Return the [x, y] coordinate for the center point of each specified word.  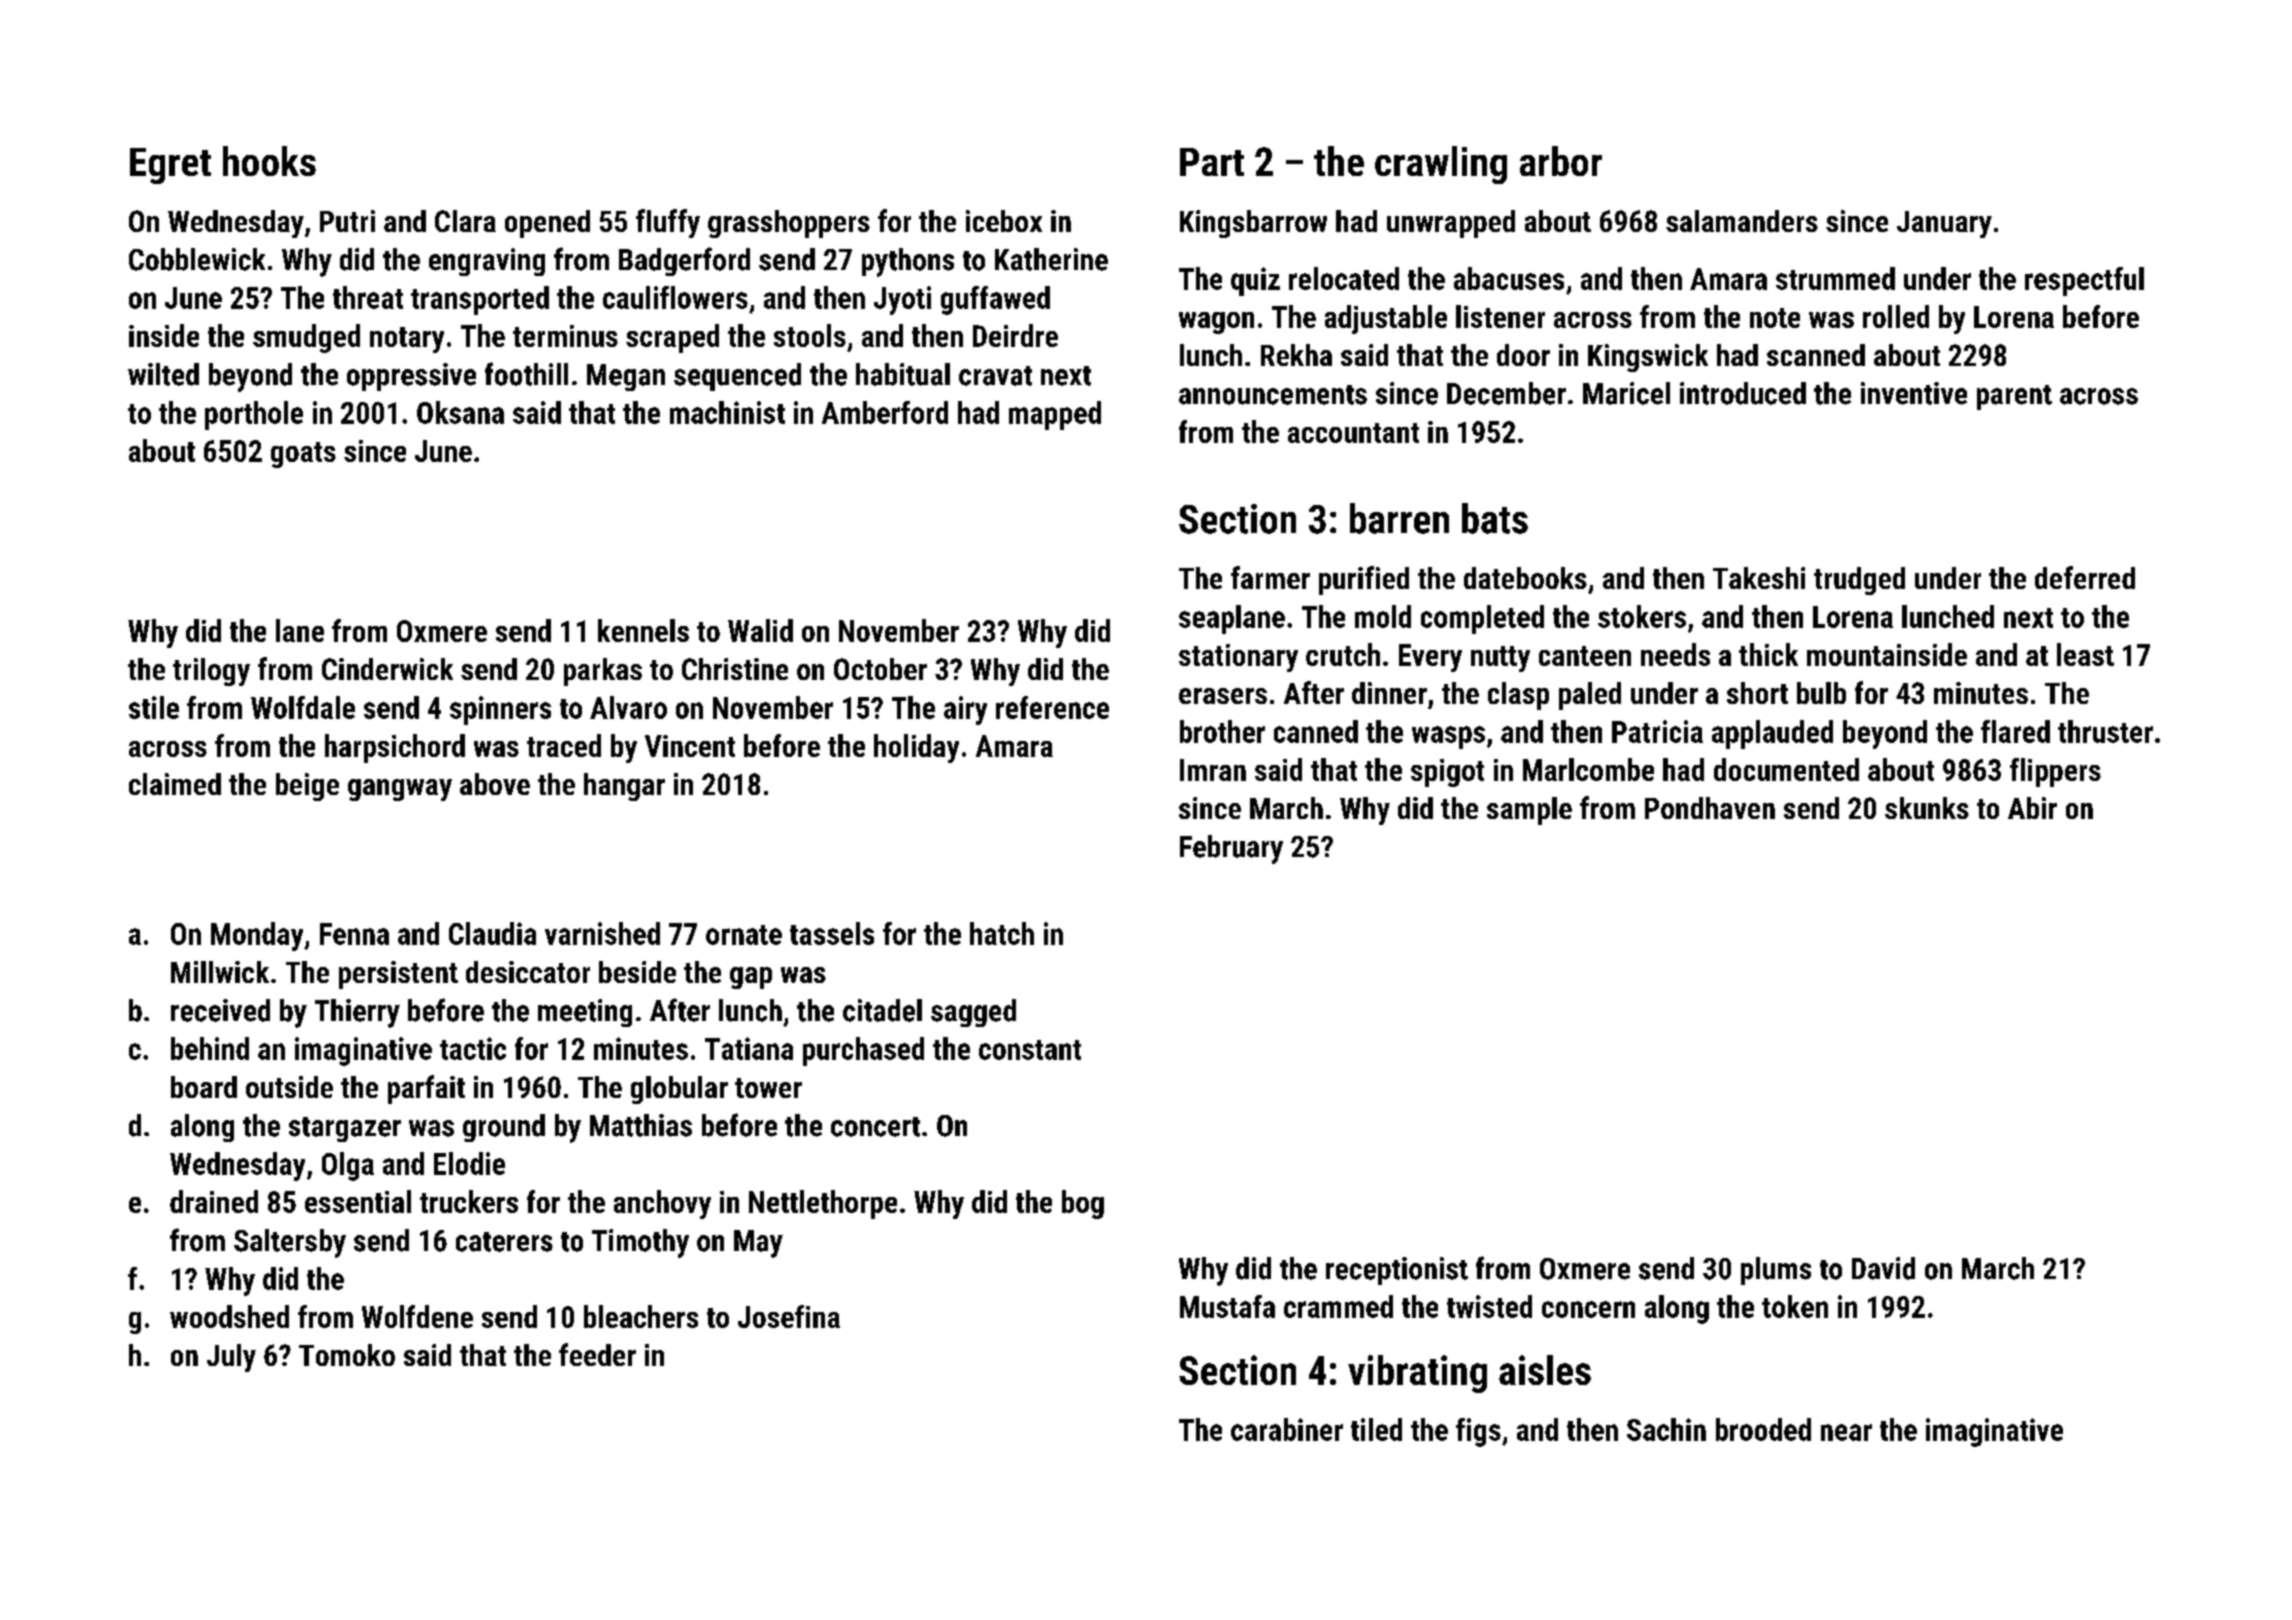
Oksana [460, 412]
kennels [643, 630]
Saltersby [290, 1243]
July [231, 1358]
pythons [908, 262]
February [1231, 849]
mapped [1055, 415]
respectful [2084, 281]
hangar [624, 787]
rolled [1896, 316]
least [2085, 654]
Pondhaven [1710, 808]
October [880, 669]
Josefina [789, 1316]
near [1846, 1432]
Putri [347, 221]
